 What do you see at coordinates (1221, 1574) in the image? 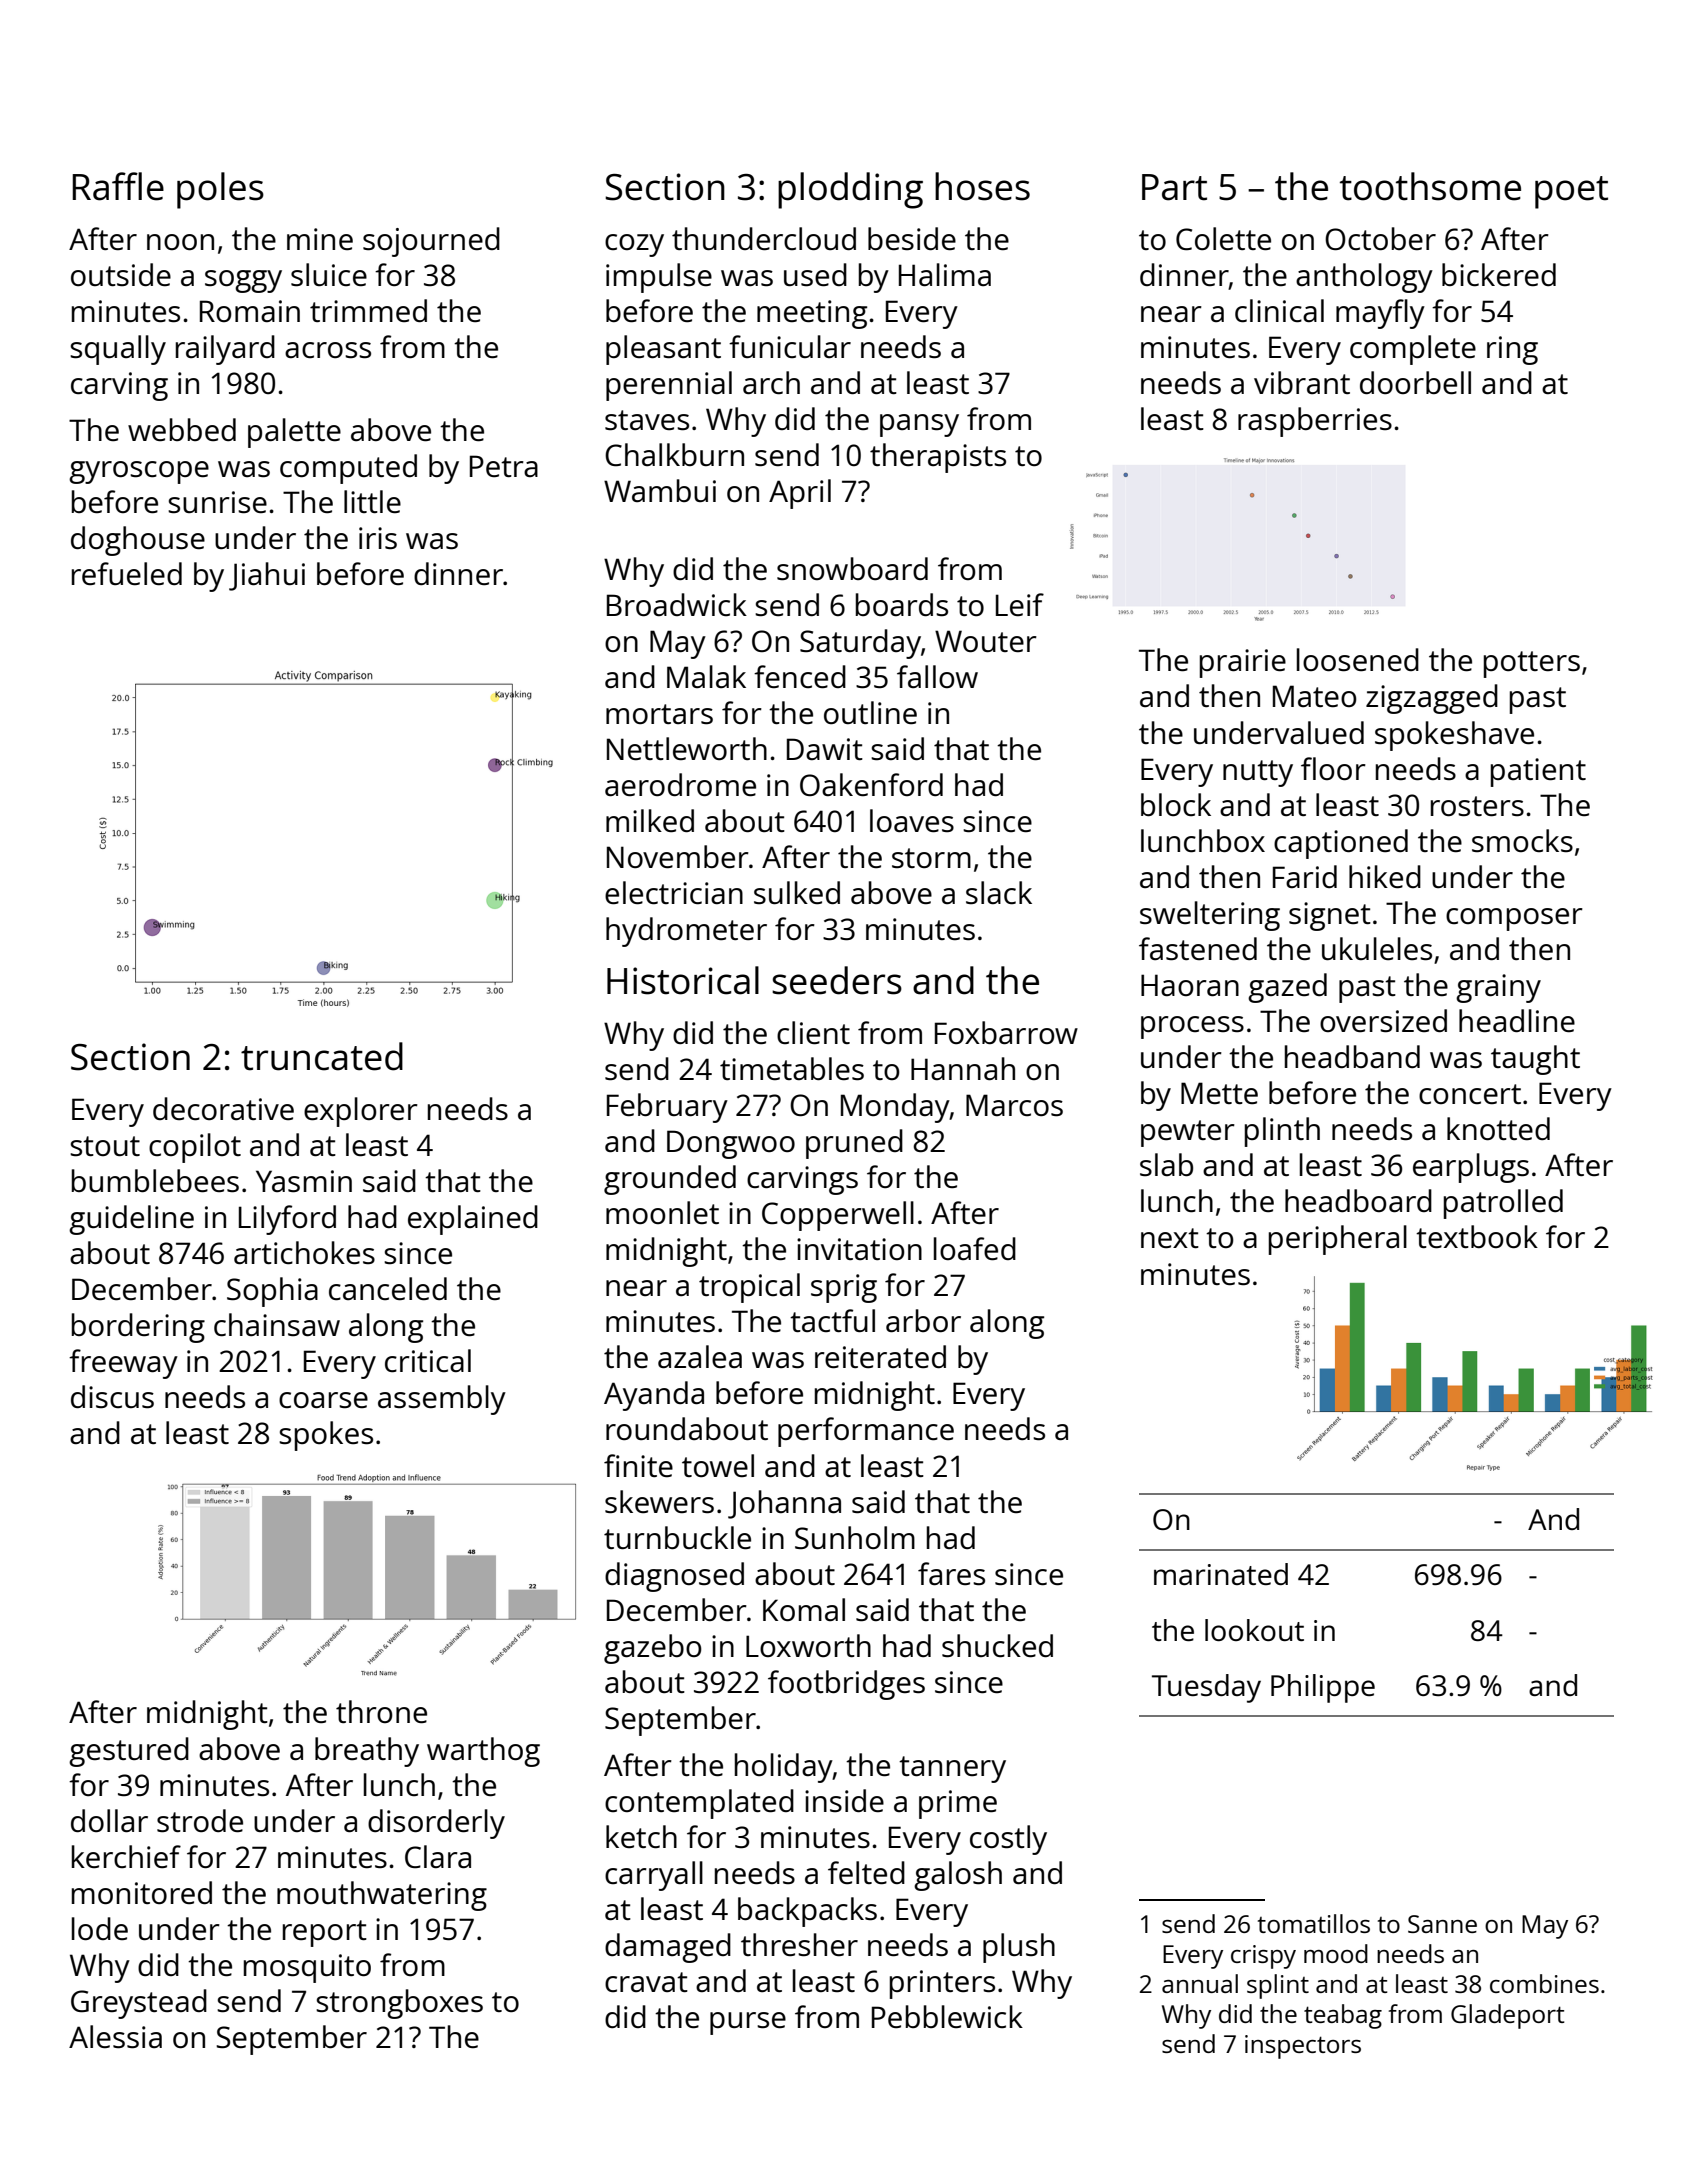
I see `marinated` at bounding box center [1221, 1574].
